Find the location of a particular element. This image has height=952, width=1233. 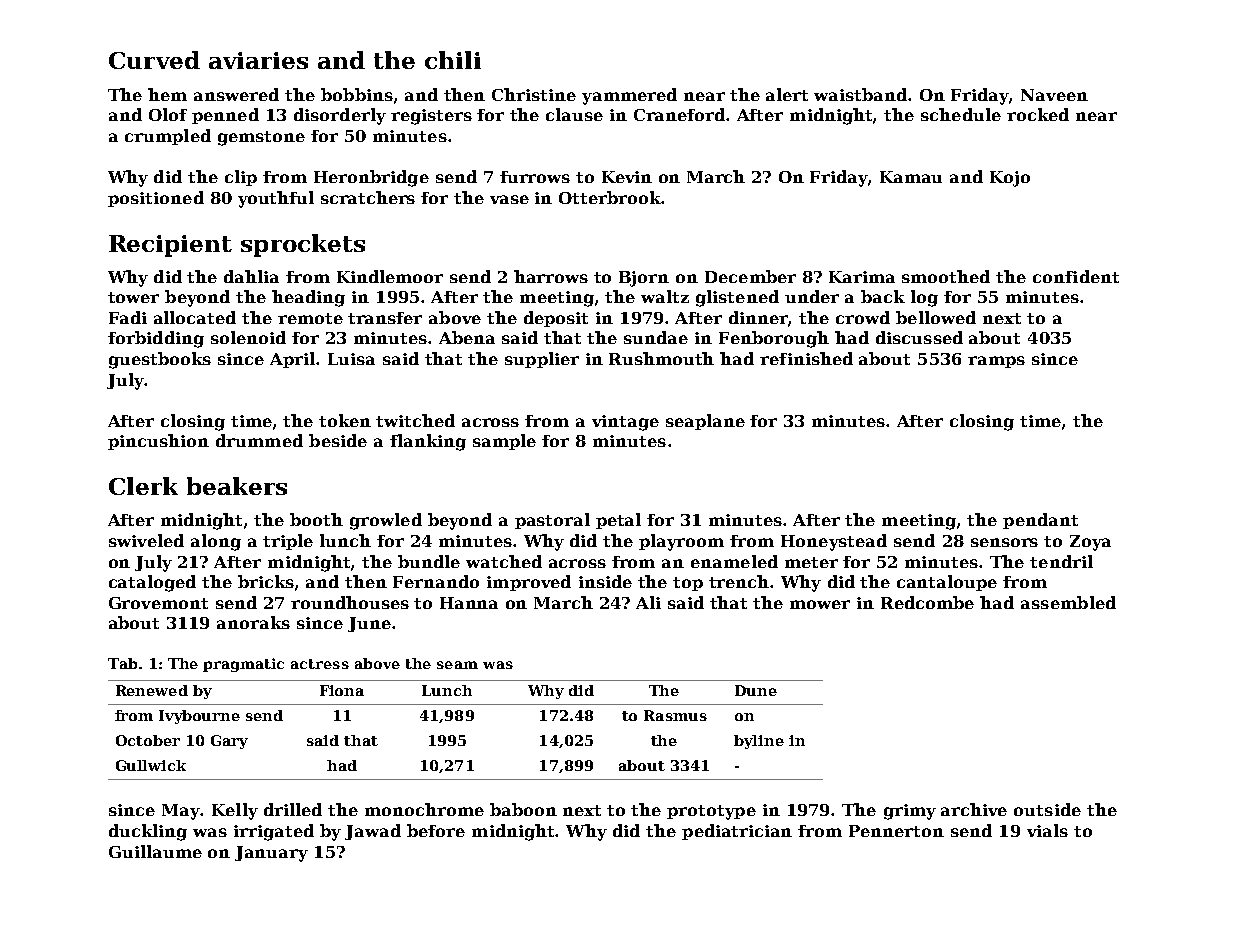

Heronbridge is located at coordinates (371, 178).
